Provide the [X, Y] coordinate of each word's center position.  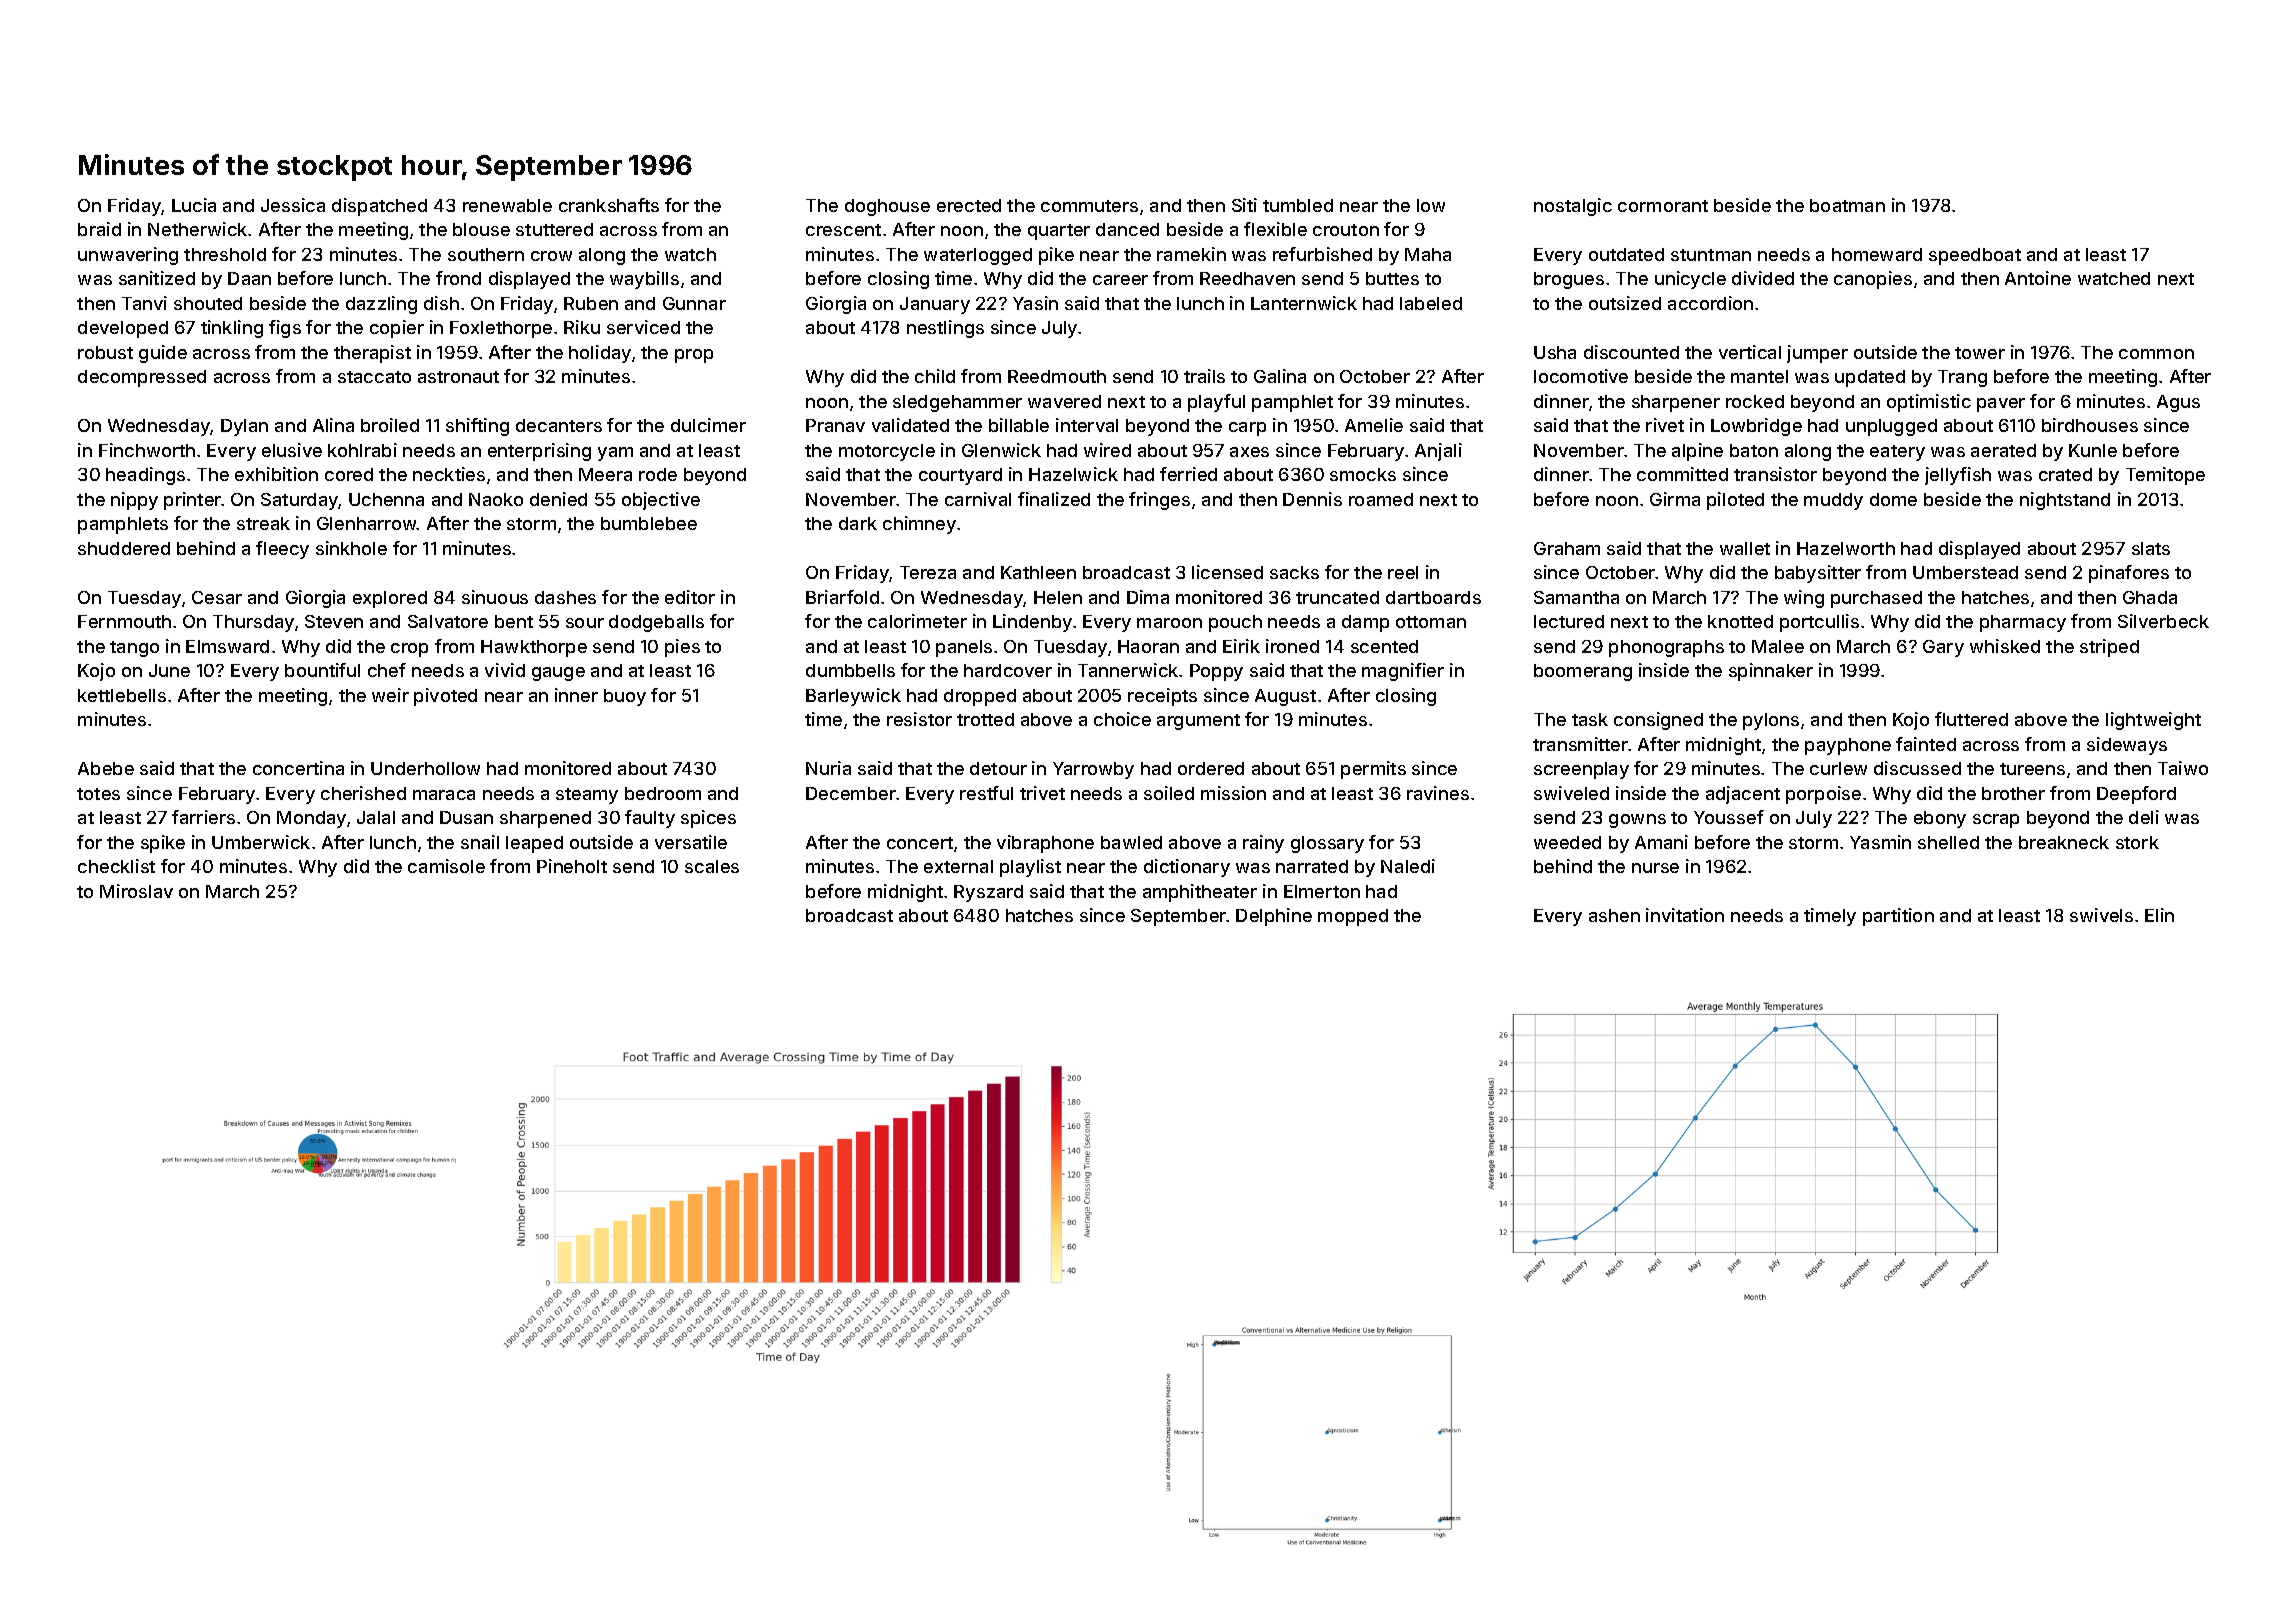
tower [1980, 353]
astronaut [458, 377]
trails [1204, 376]
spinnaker [1771, 672]
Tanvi [144, 303]
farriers [203, 817]
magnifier [1403, 672]
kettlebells [122, 695]
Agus [2178, 403]
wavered [1064, 401]
